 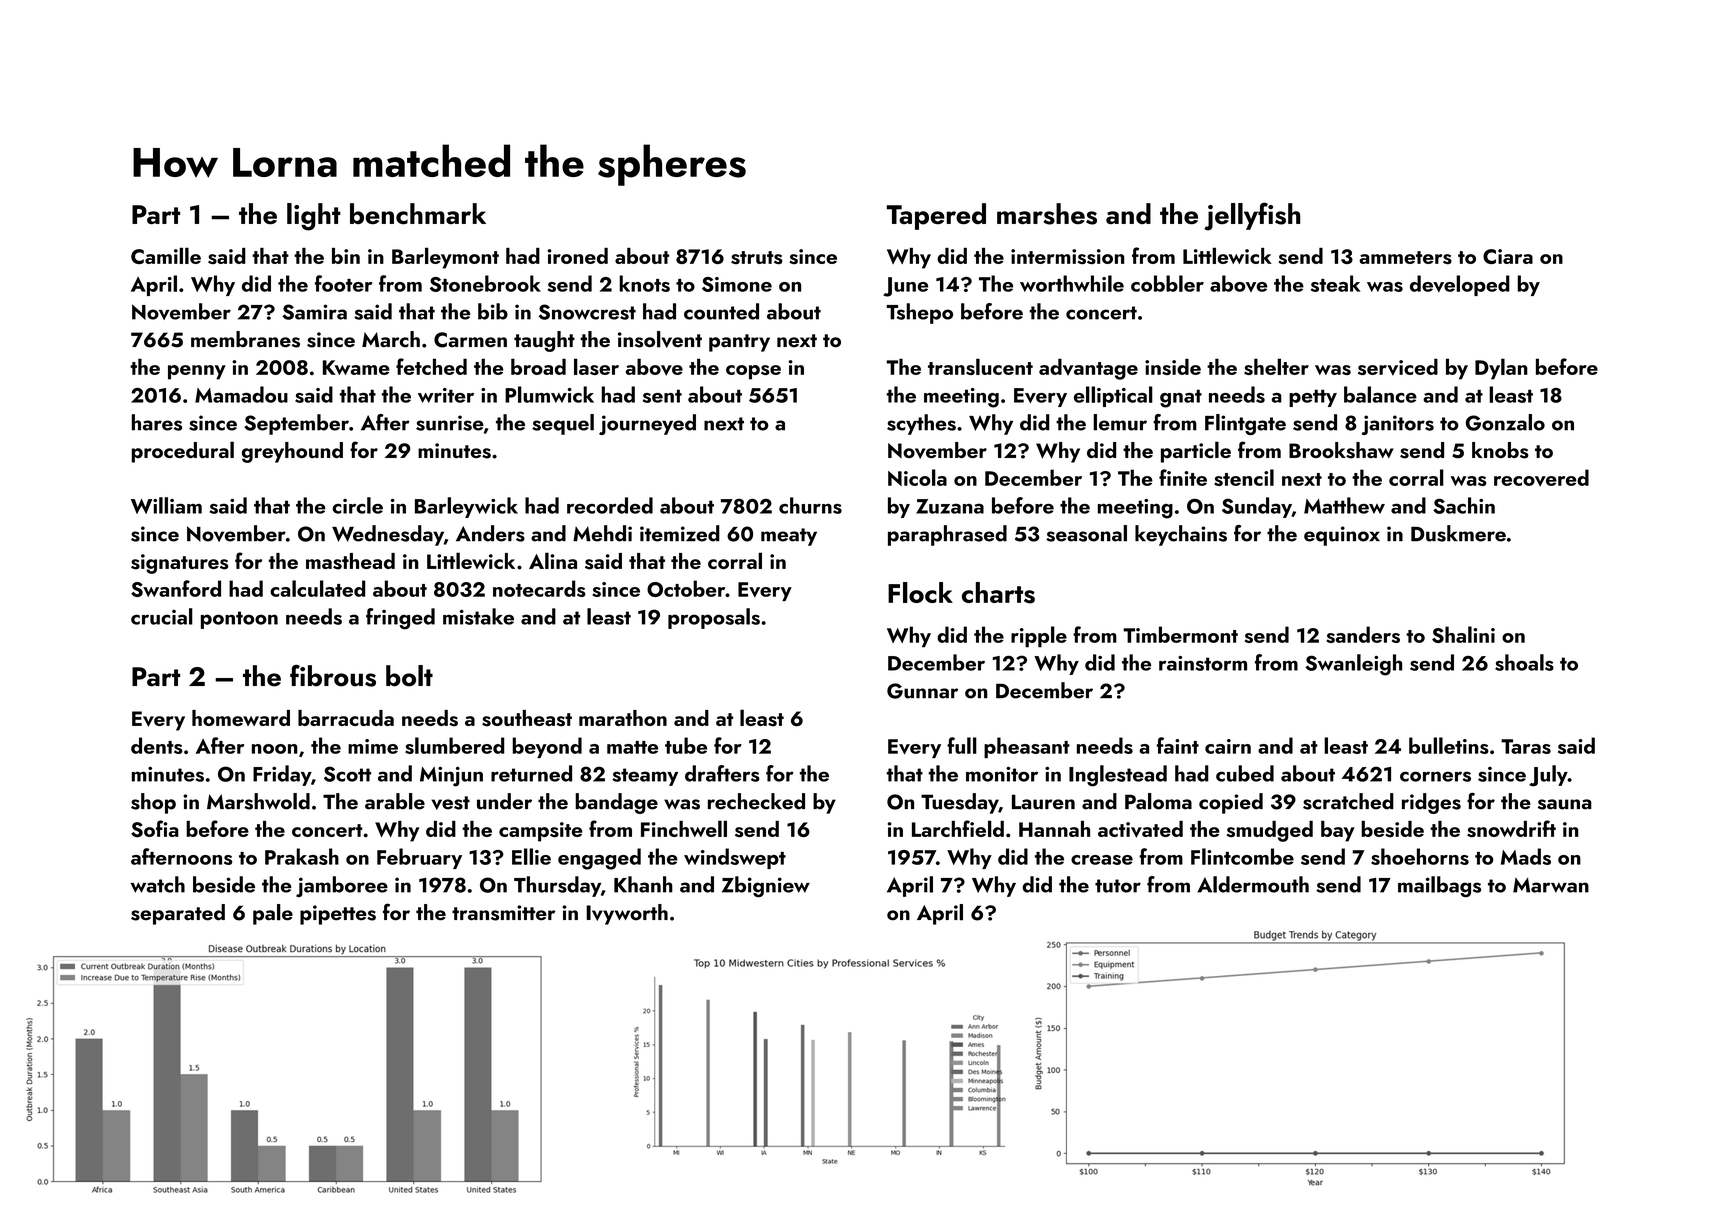 What do you see at coordinates (241, 718) in the document?
I see `homeward` at bounding box center [241, 718].
